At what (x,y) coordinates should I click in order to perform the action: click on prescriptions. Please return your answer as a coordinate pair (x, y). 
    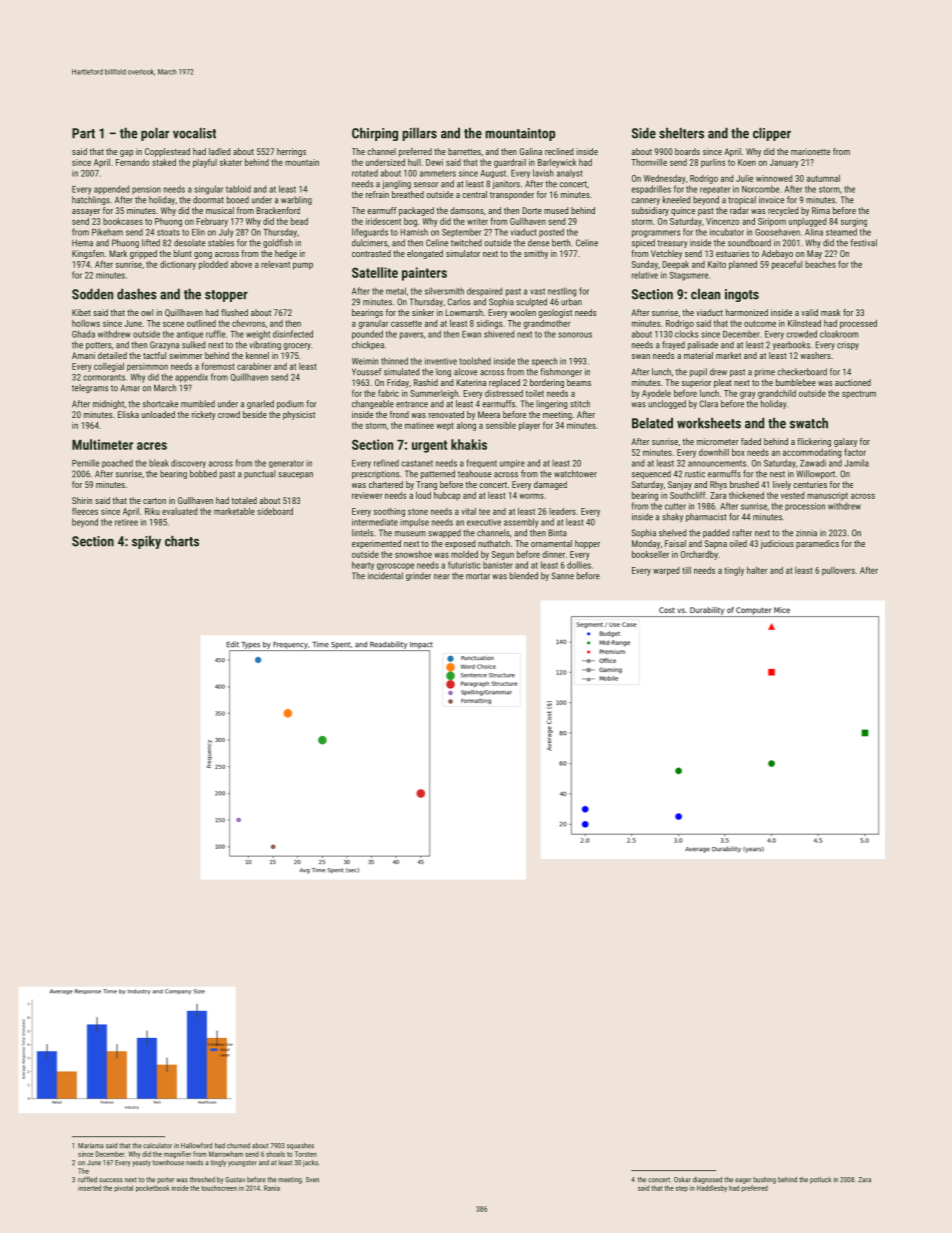
    Looking at the image, I should click on (375, 474).
